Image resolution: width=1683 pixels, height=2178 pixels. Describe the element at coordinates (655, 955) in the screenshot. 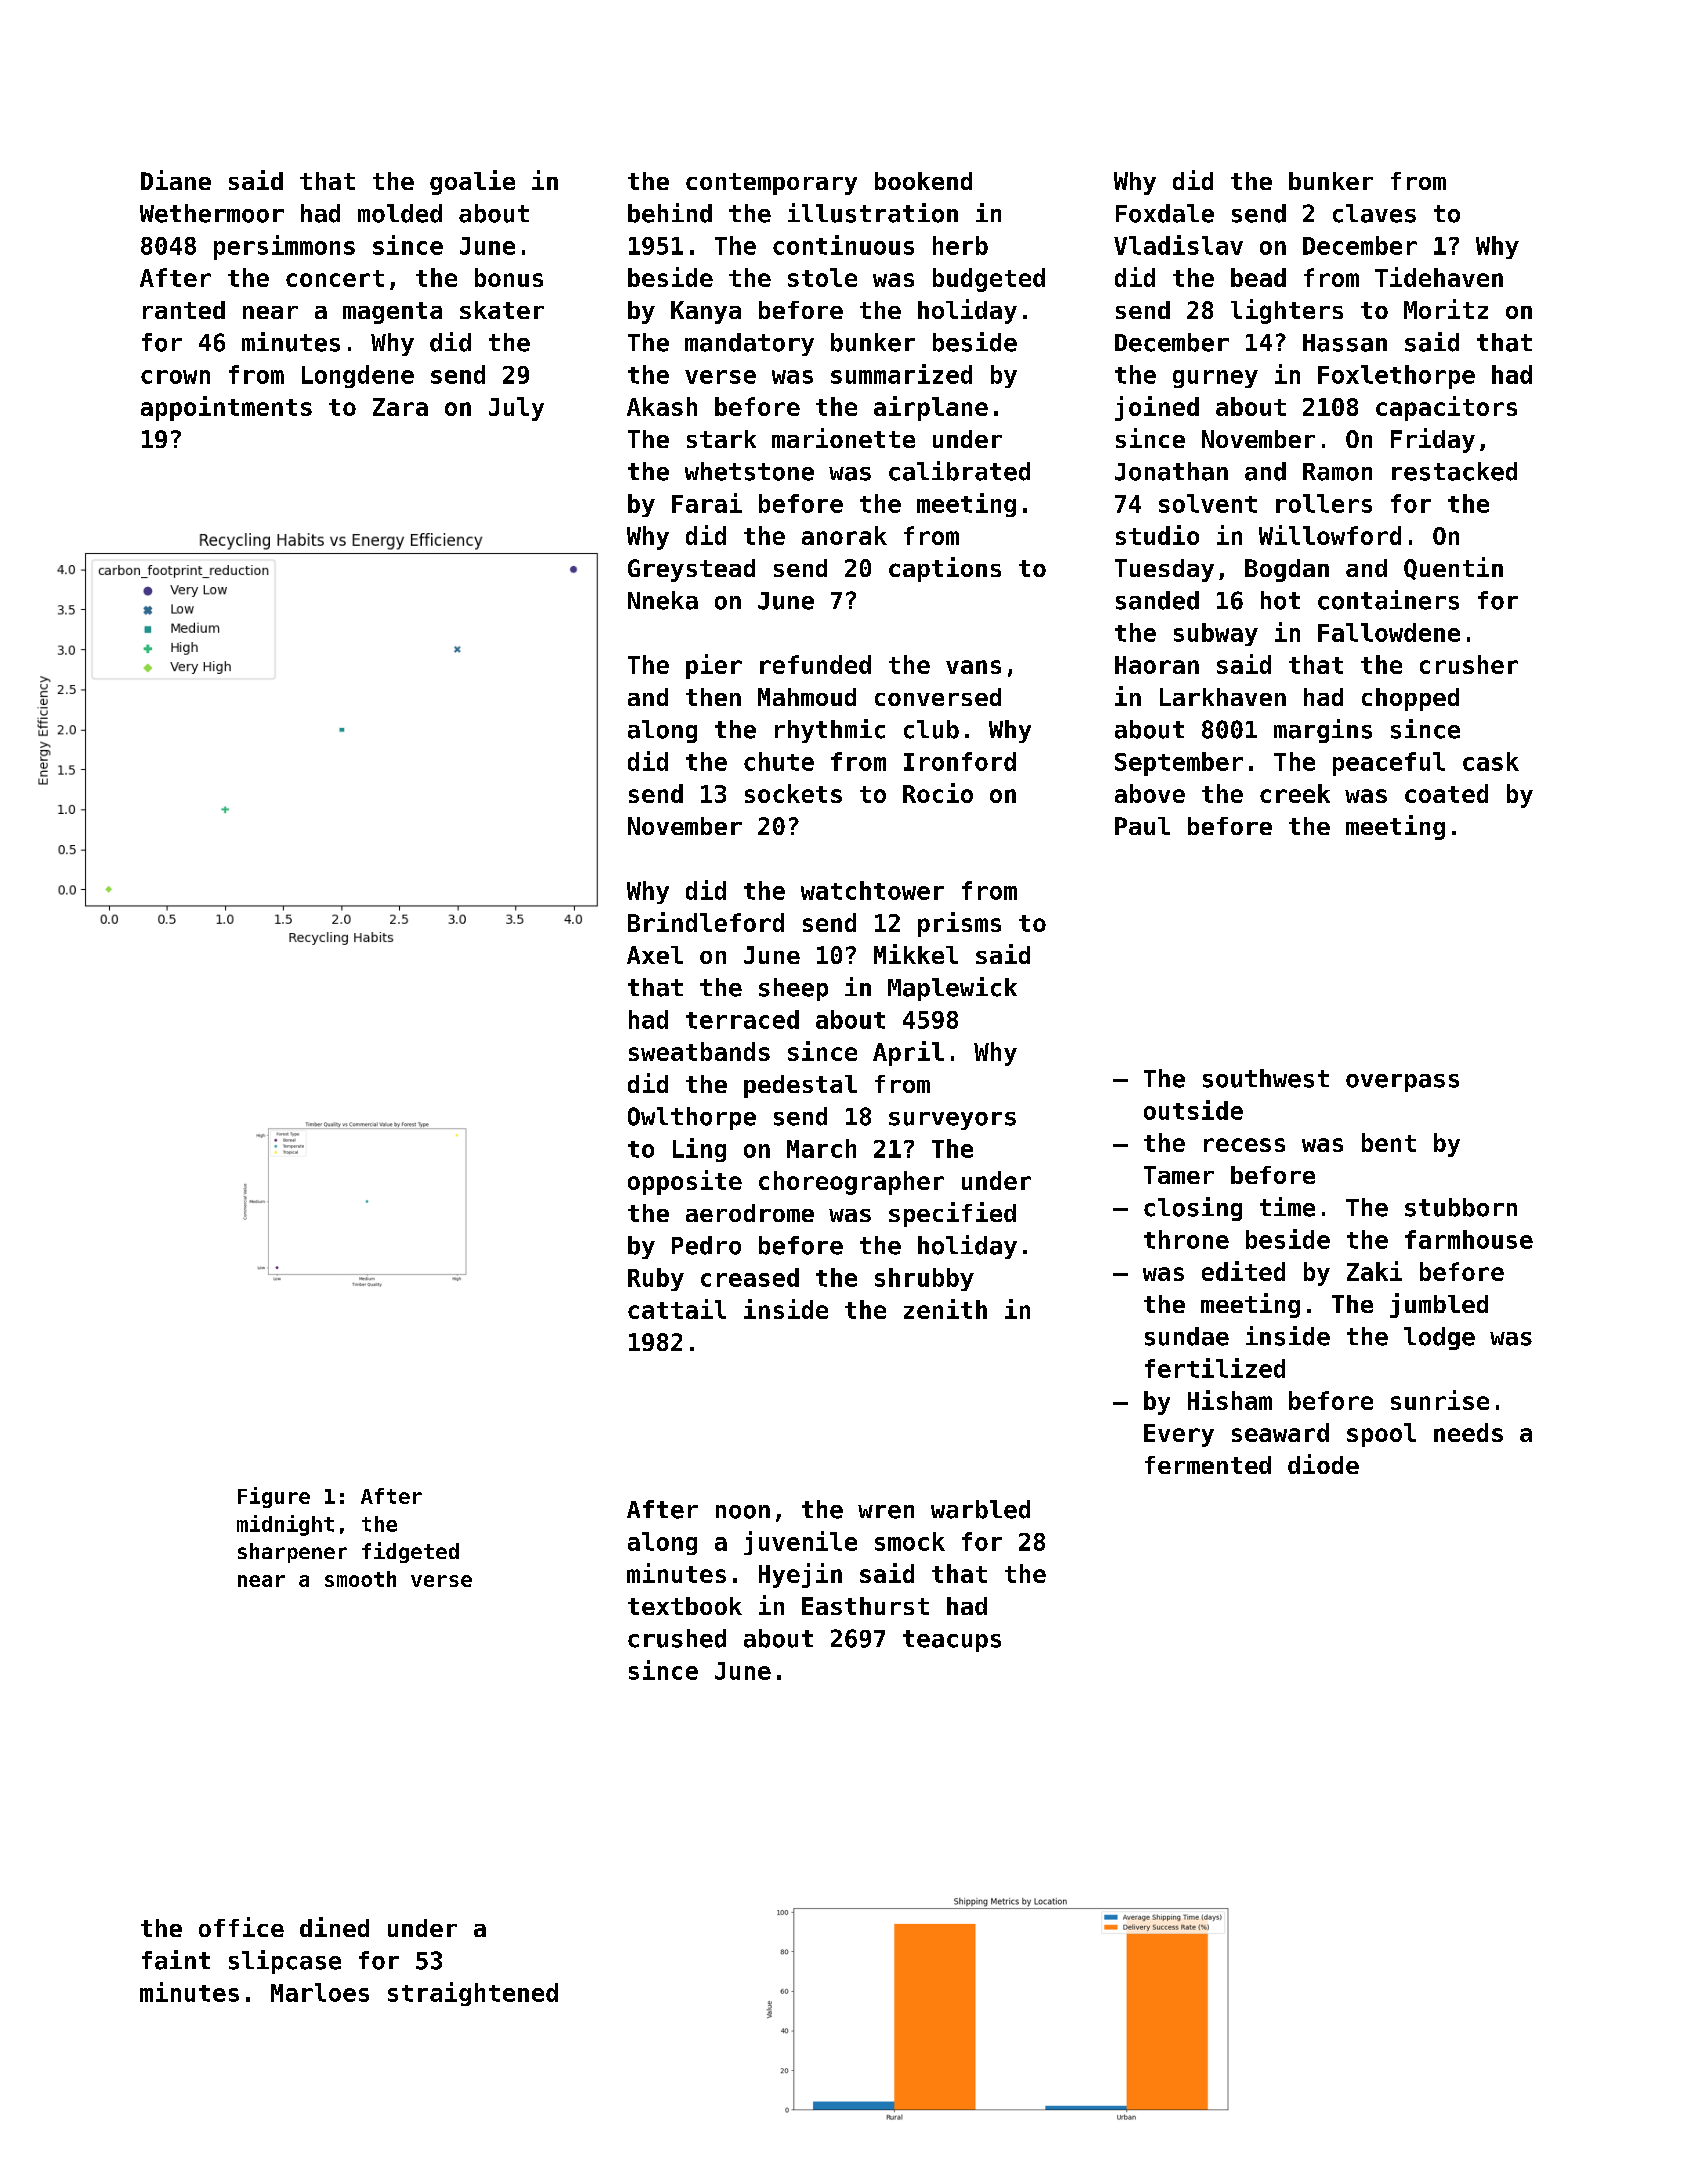

I see `Axel` at that location.
